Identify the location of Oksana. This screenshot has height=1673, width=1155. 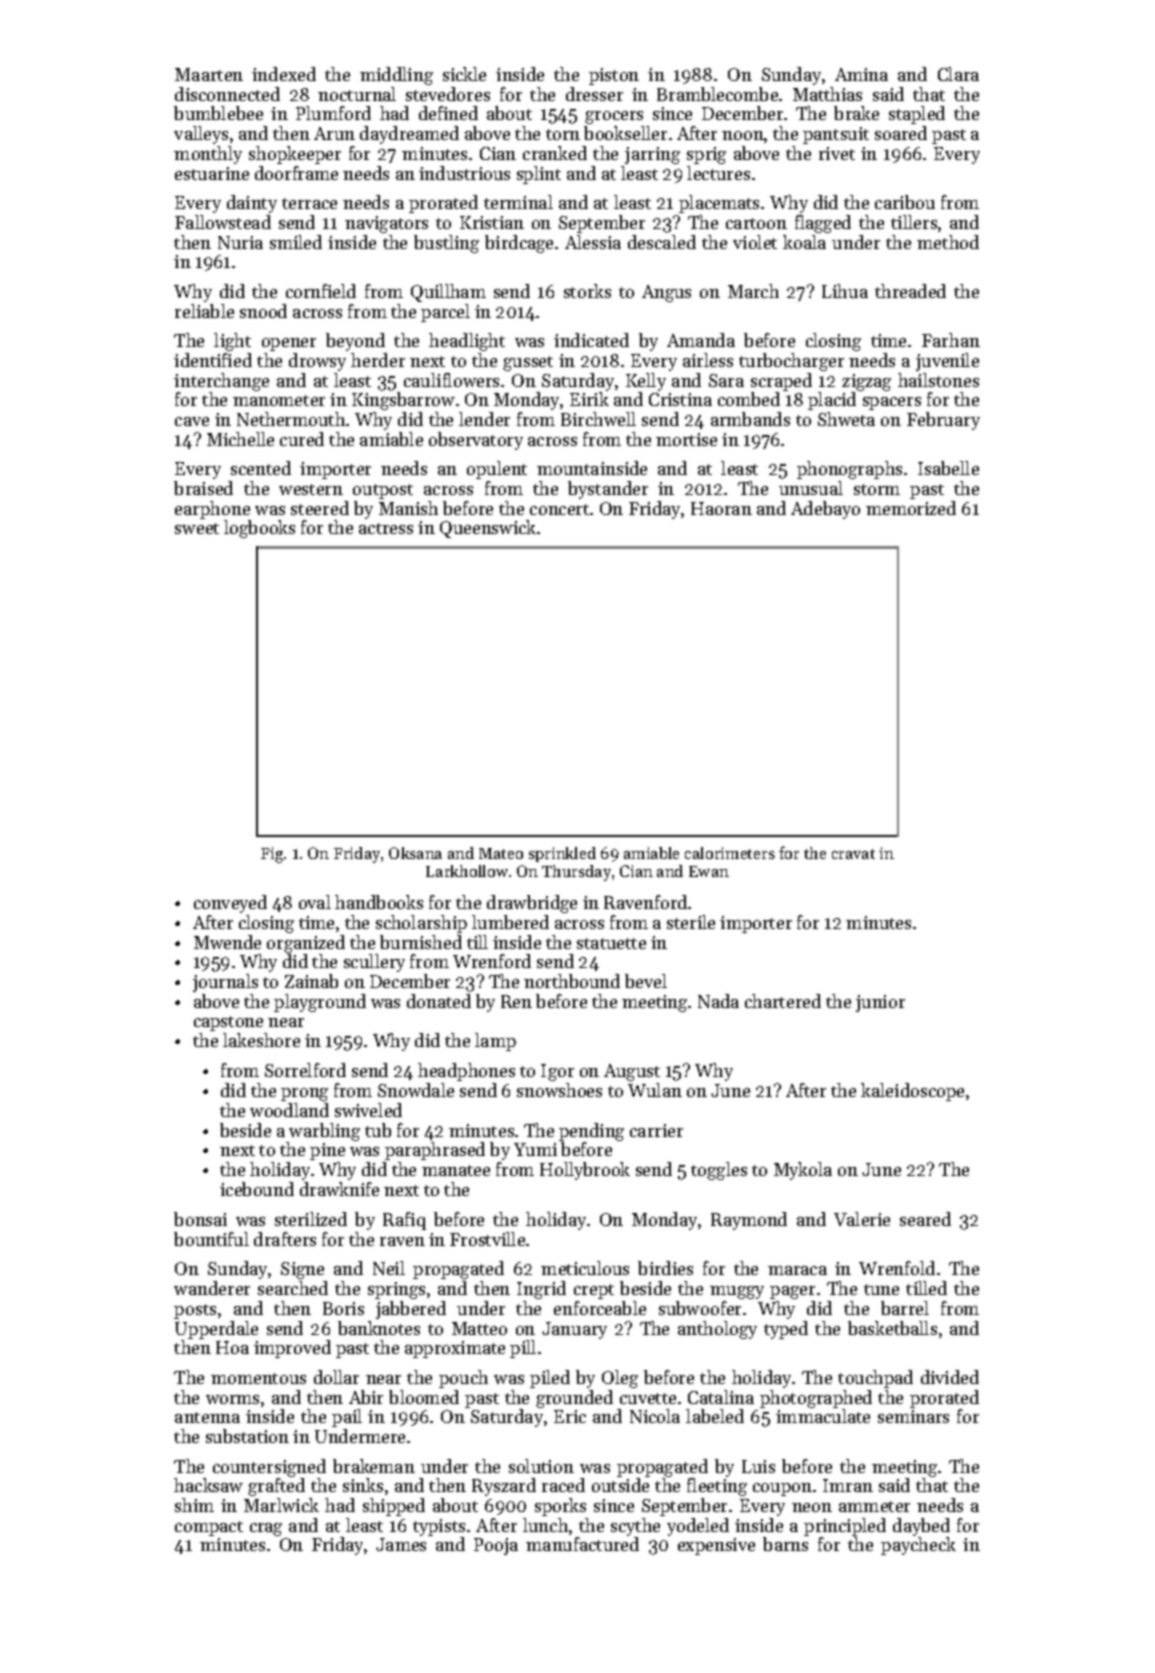
(415, 853).
